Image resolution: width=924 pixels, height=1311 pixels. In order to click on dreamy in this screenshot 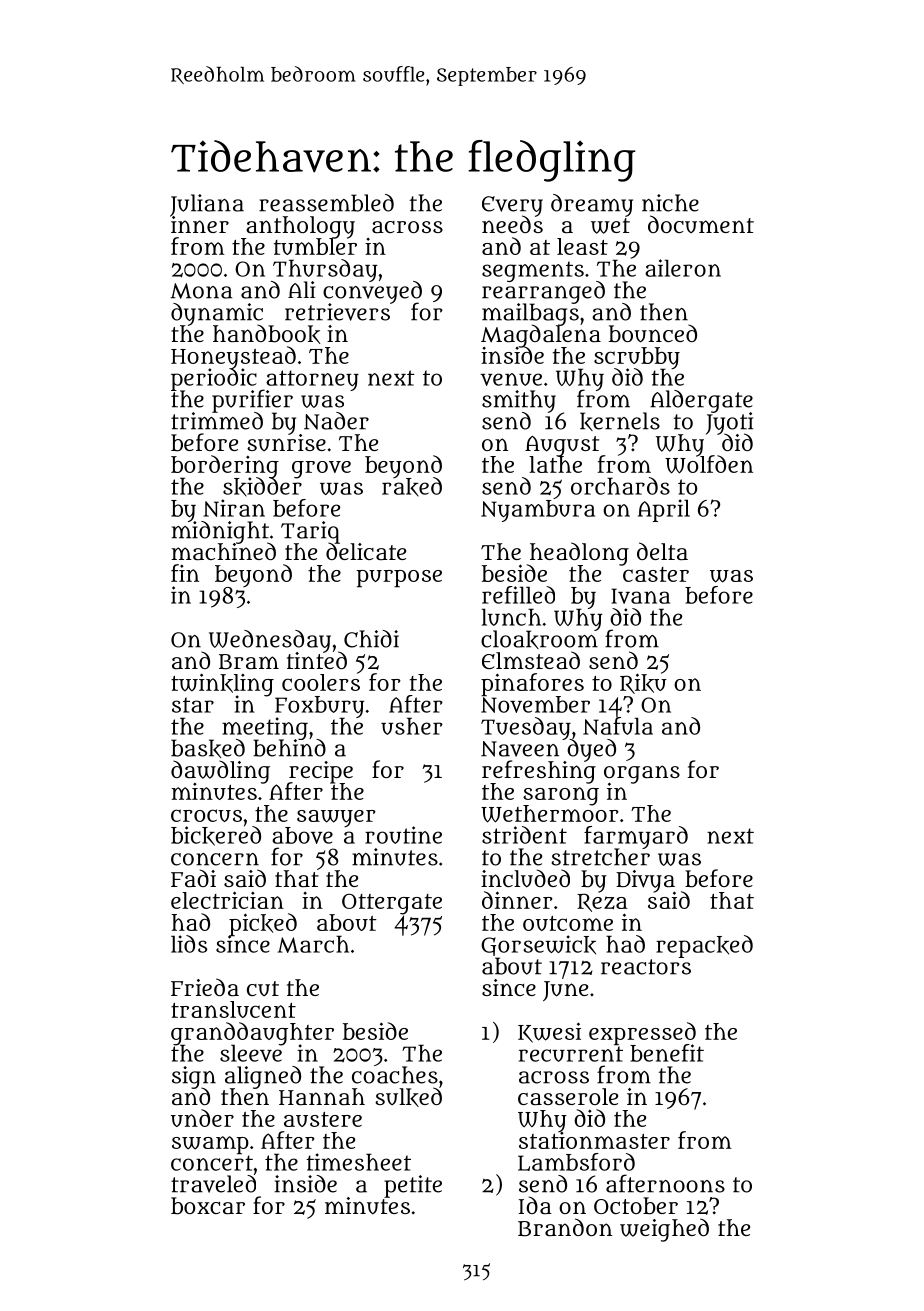, I will do `click(592, 205)`.
